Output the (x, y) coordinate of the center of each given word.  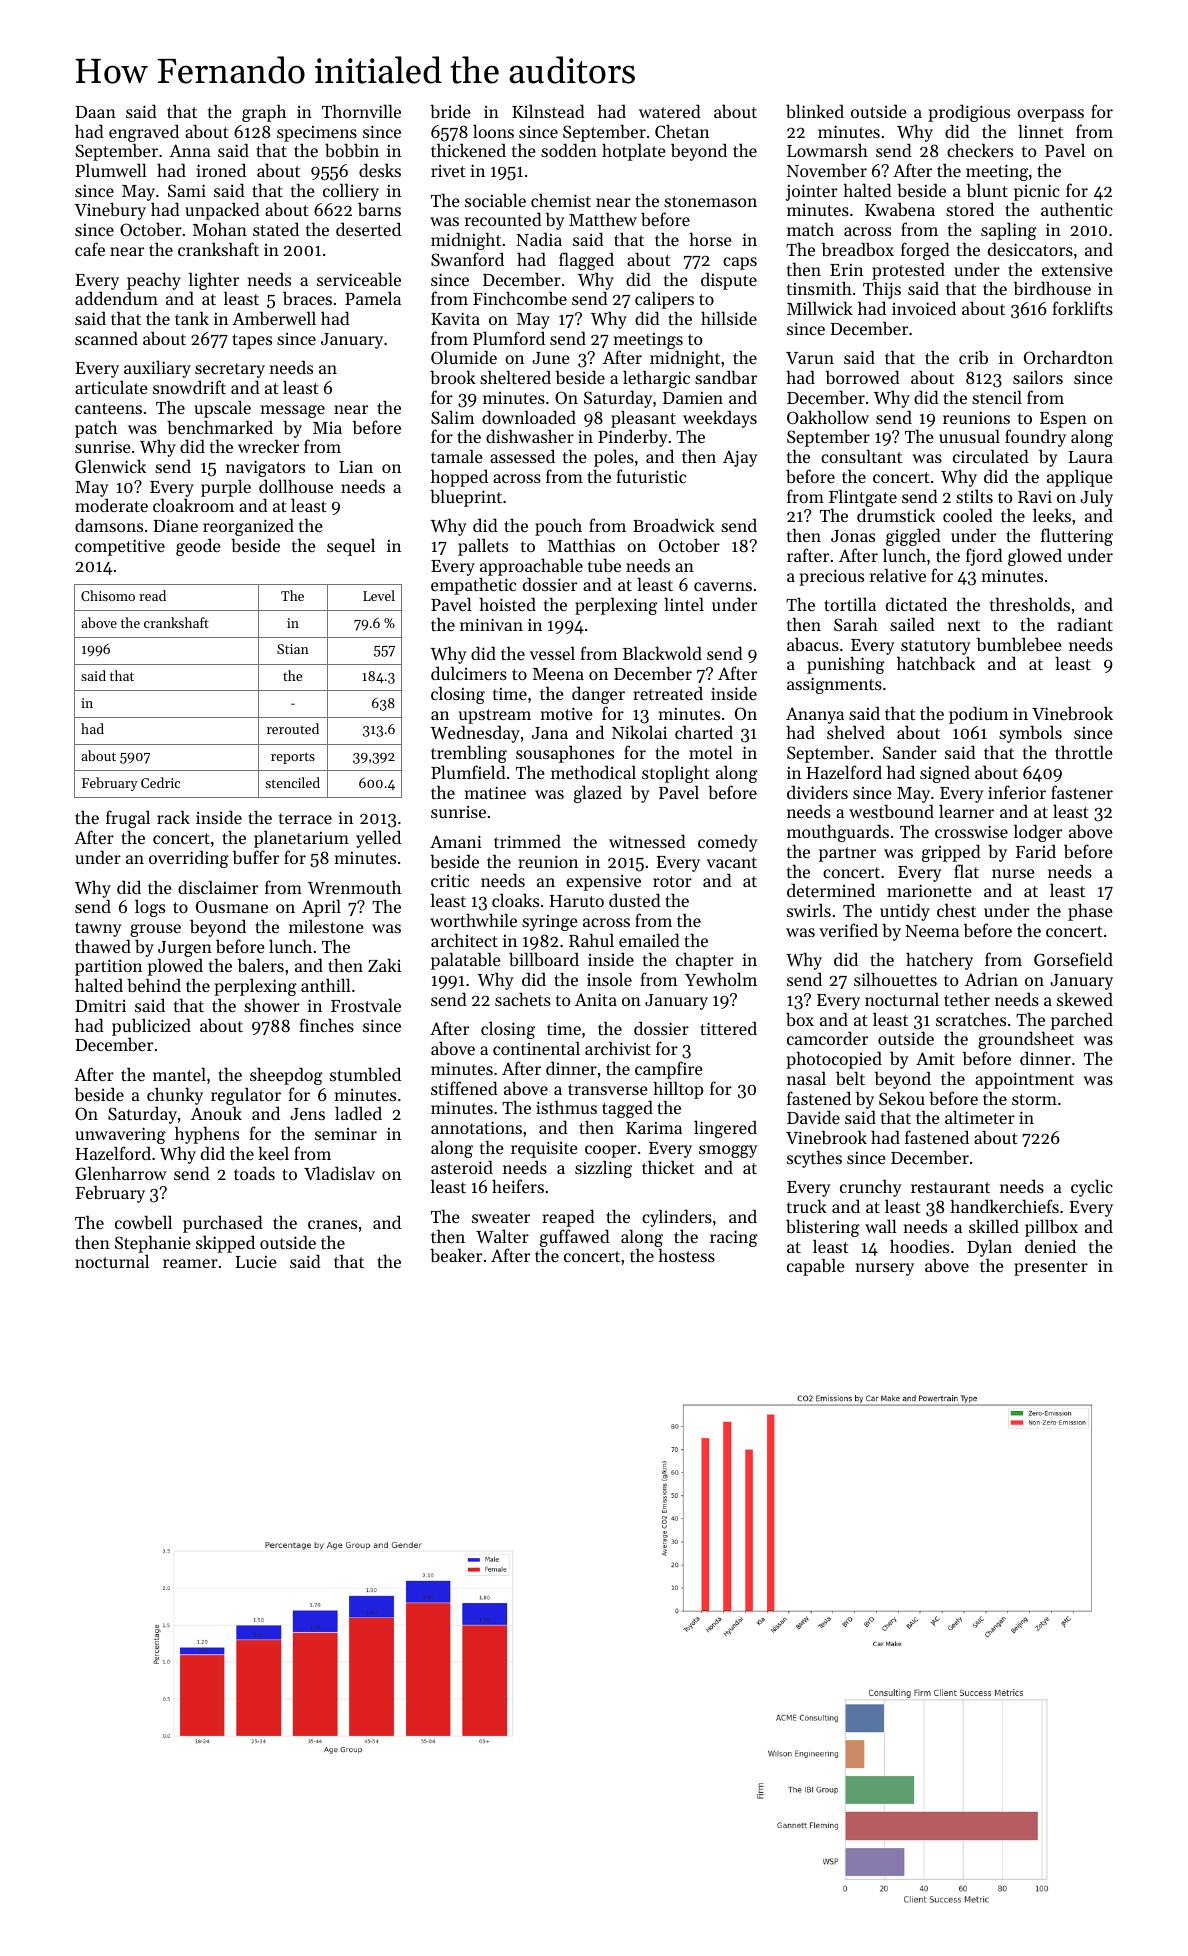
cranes (332, 1224)
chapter (705, 961)
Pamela (373, 298)
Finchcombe (520, 298)
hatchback (936, 663)
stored (970, 209)
